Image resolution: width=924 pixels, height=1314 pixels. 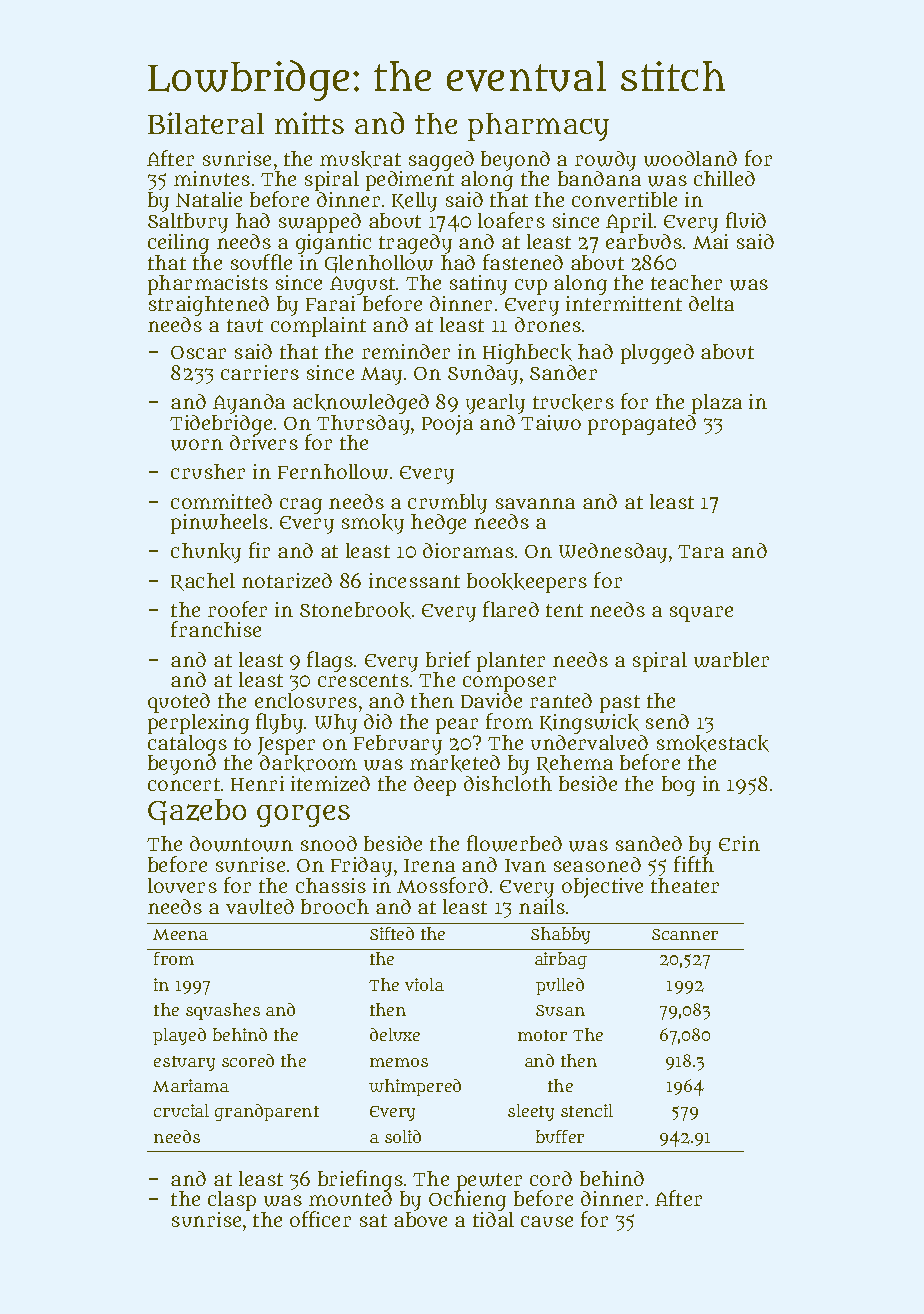 What do you see at coordinates (538, 127) in the page?
I see `pharmacy` at bounding box center [538, 127].
